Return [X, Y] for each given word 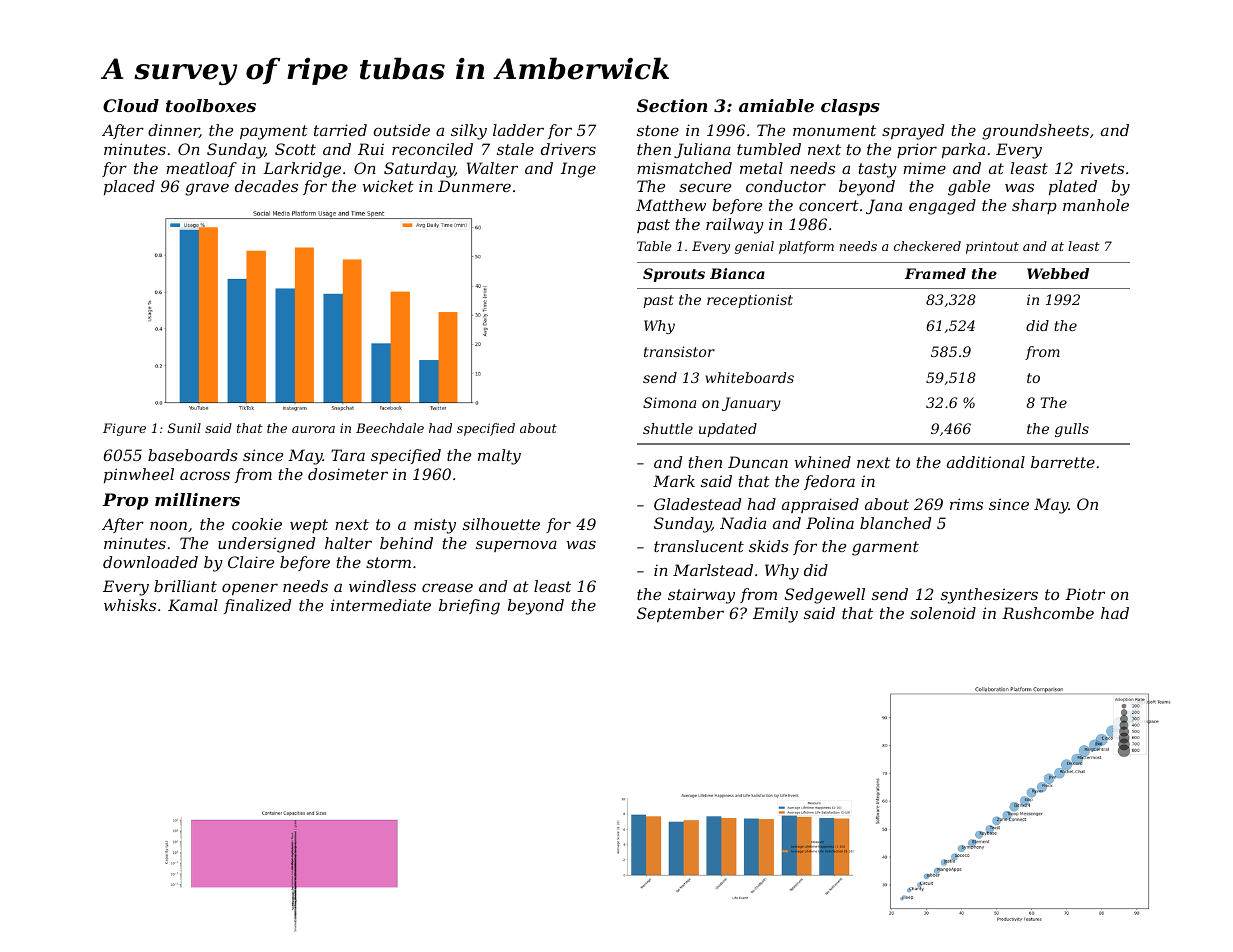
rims [966, 504]
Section [672, 105]
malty [499, 457]
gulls [1072, 430]
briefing [469, 607]
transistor [679, 351]
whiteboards [750, 377]
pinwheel [139, 475]
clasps [850, 107]
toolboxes [211, 105]
